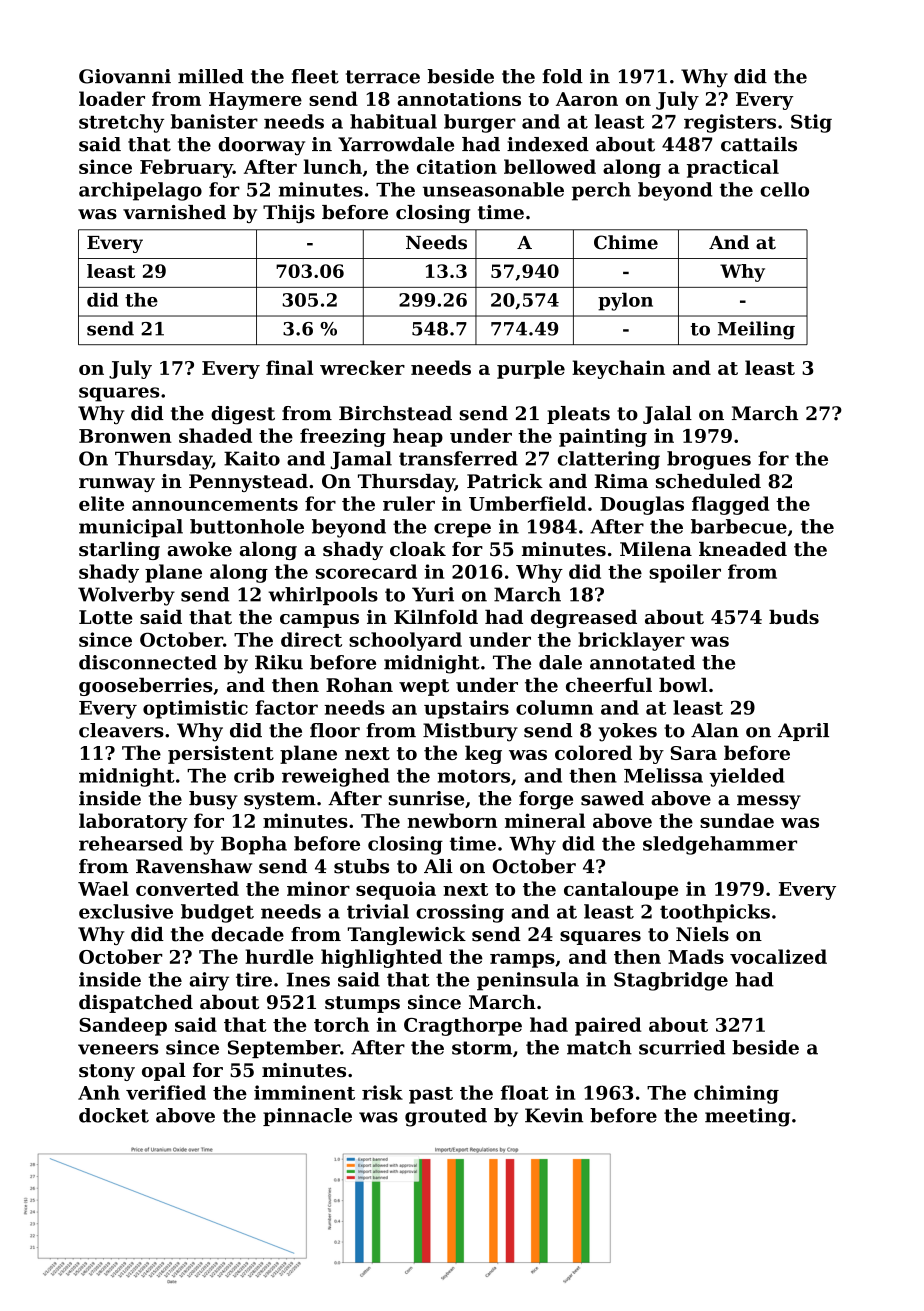 Image resolution: width=924 pixels, height=1311 pixels. Describe the element at coordinates (121, 123) in the screenshot. I see `stretchy` at that location.
